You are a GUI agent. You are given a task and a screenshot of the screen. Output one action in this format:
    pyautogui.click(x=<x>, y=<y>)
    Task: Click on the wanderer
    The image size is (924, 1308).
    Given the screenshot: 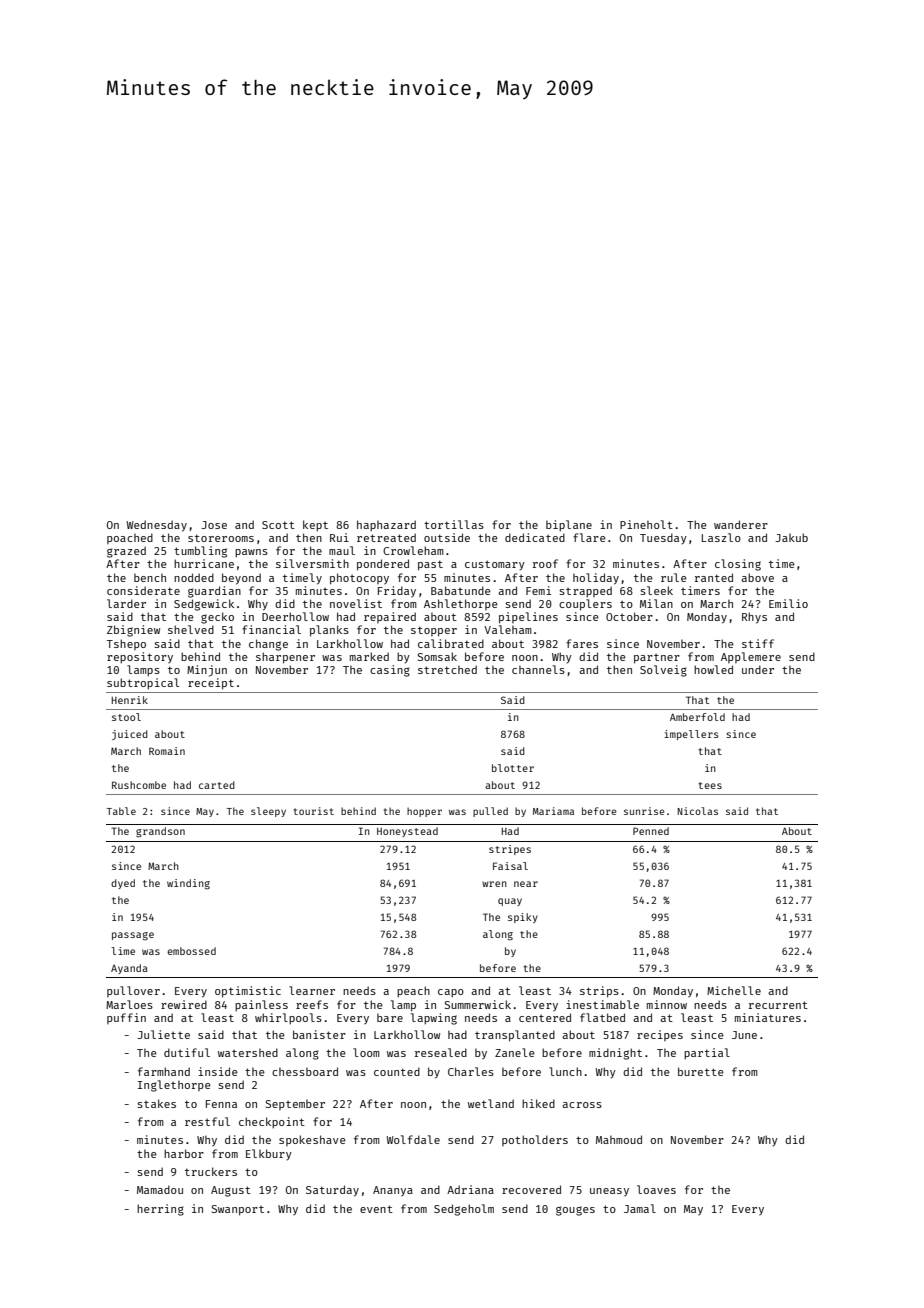 What is the action you would take?
    pyautogui.click(x=741, y=524)
